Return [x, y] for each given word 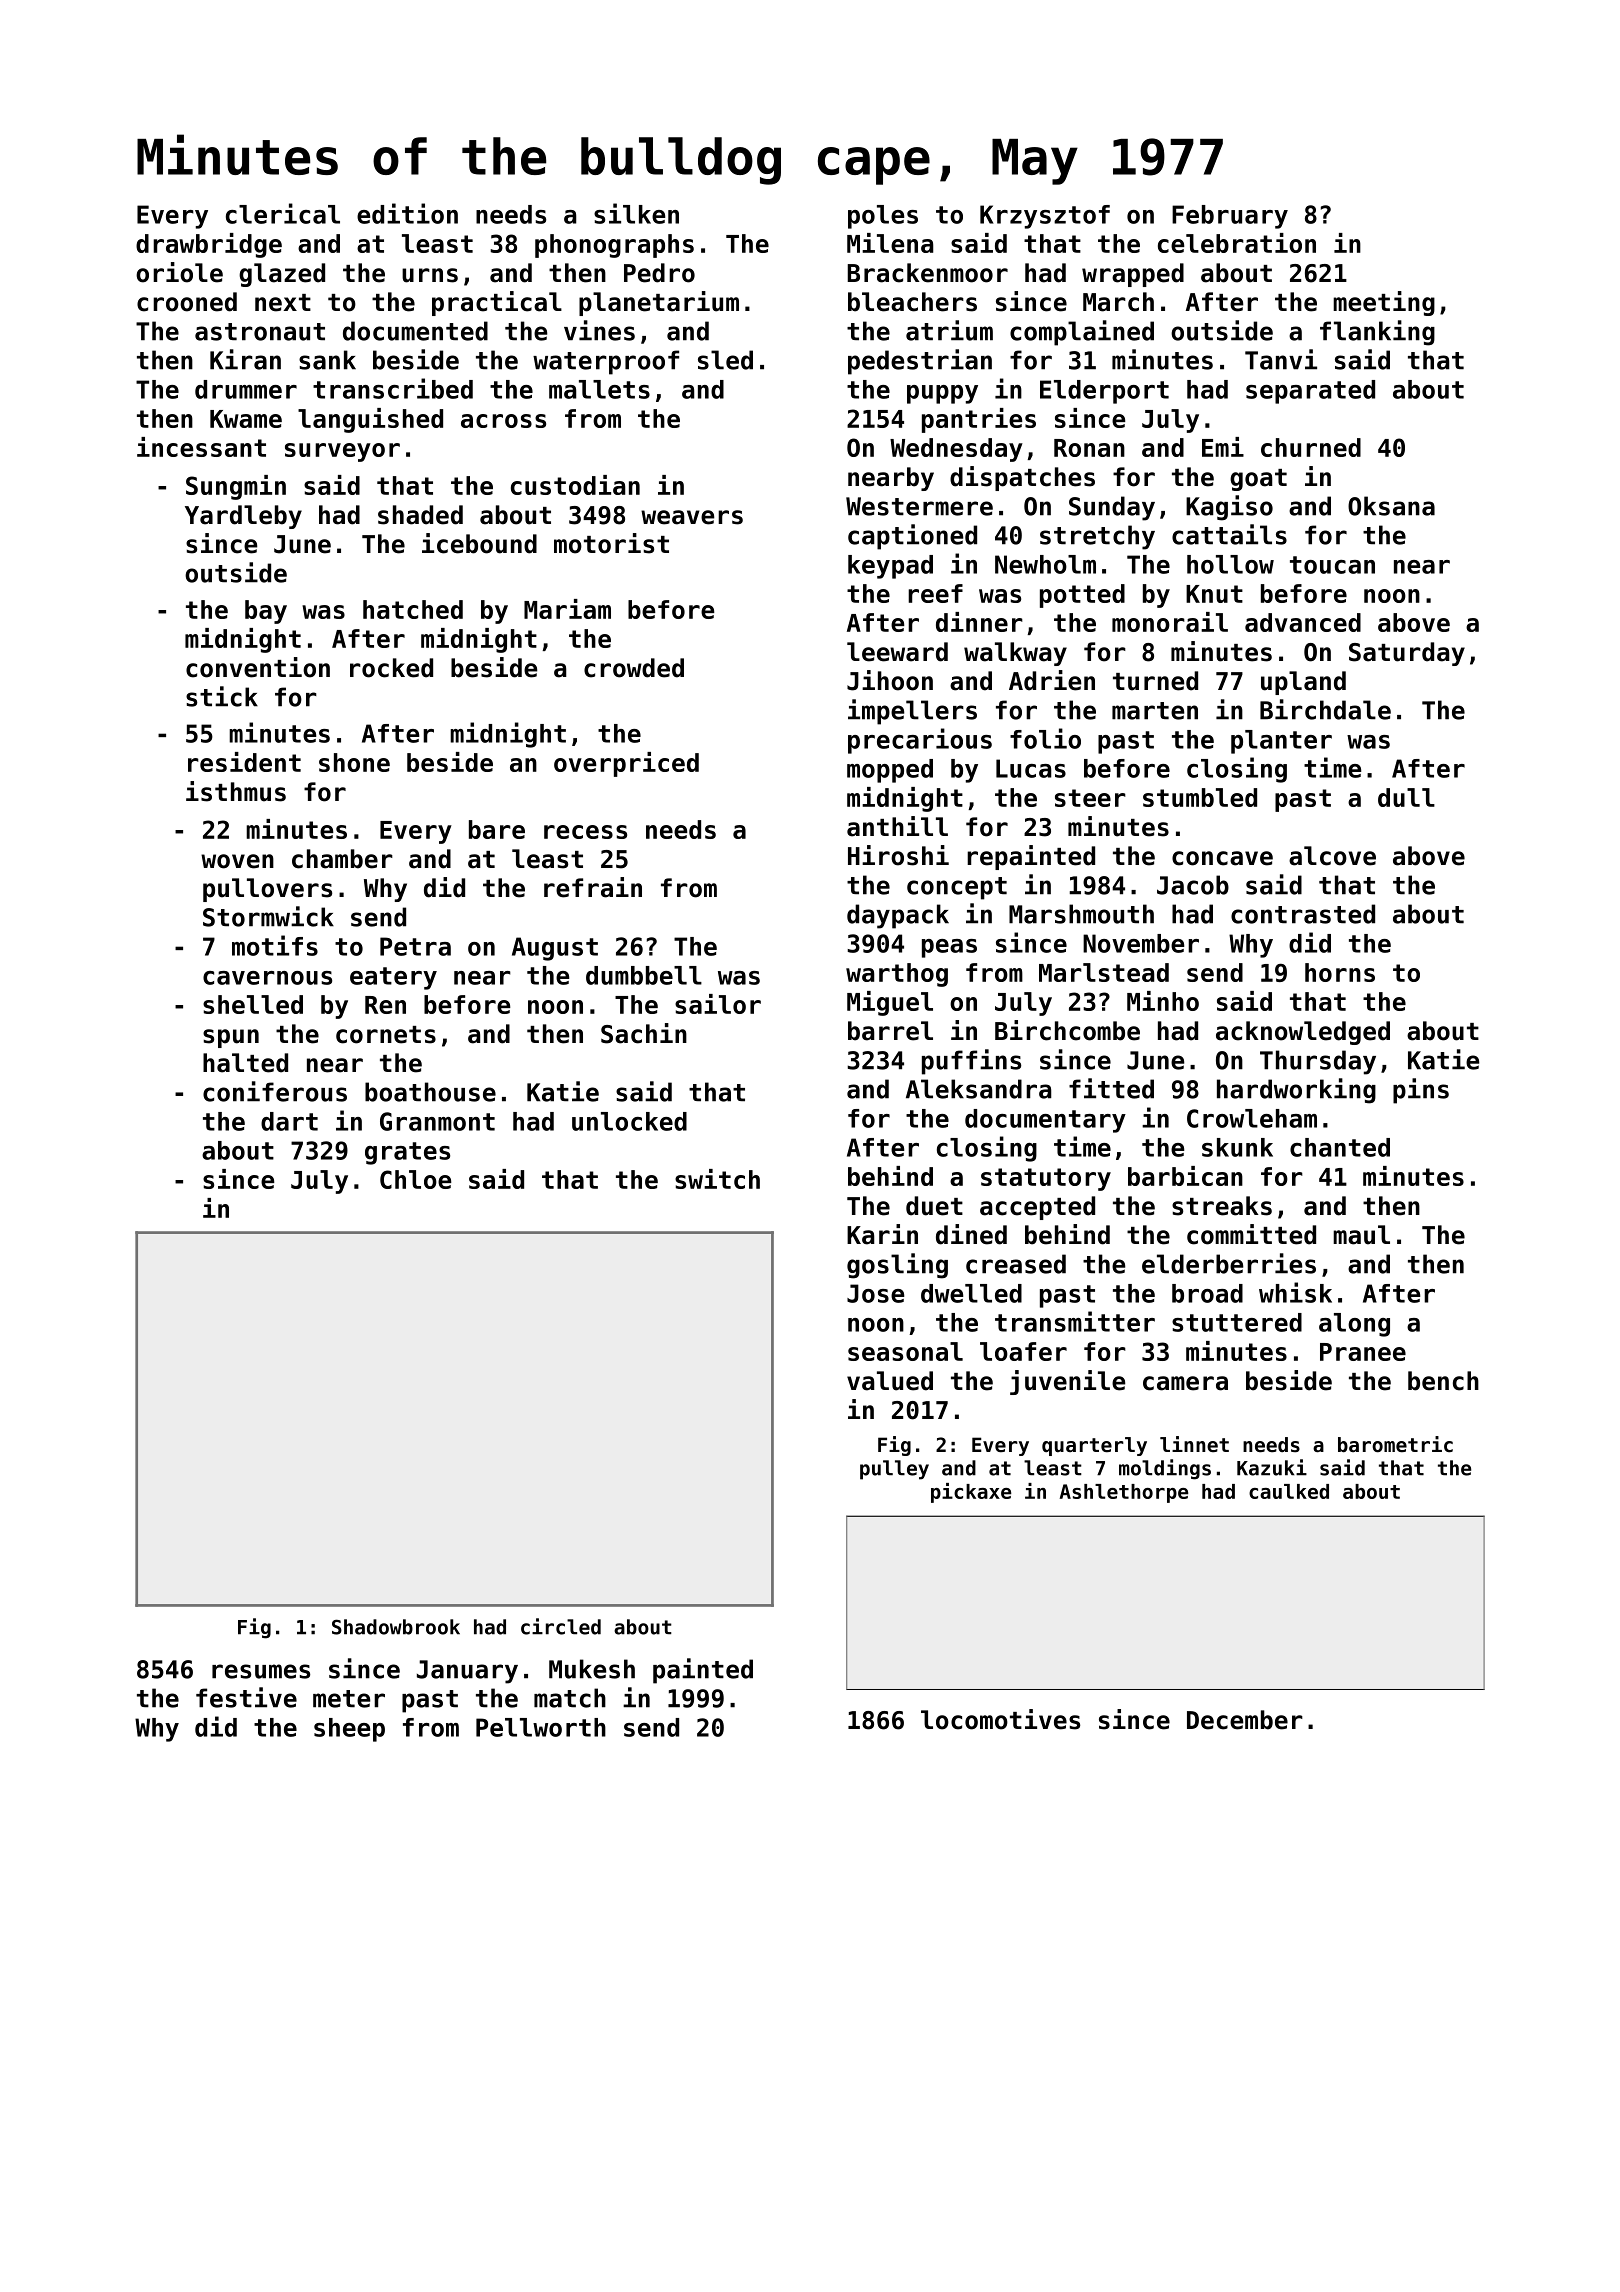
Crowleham [1252, 1118]
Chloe [416, 1179]
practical [497, 303]
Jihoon [890, 680]
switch [717, 1179]
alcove [1332, 856]
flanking [1377, 333]
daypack [898, 916]
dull [1406, 797]
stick [222, 696]
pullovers [267, 890]
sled [725, 360]
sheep [349, 1730]
